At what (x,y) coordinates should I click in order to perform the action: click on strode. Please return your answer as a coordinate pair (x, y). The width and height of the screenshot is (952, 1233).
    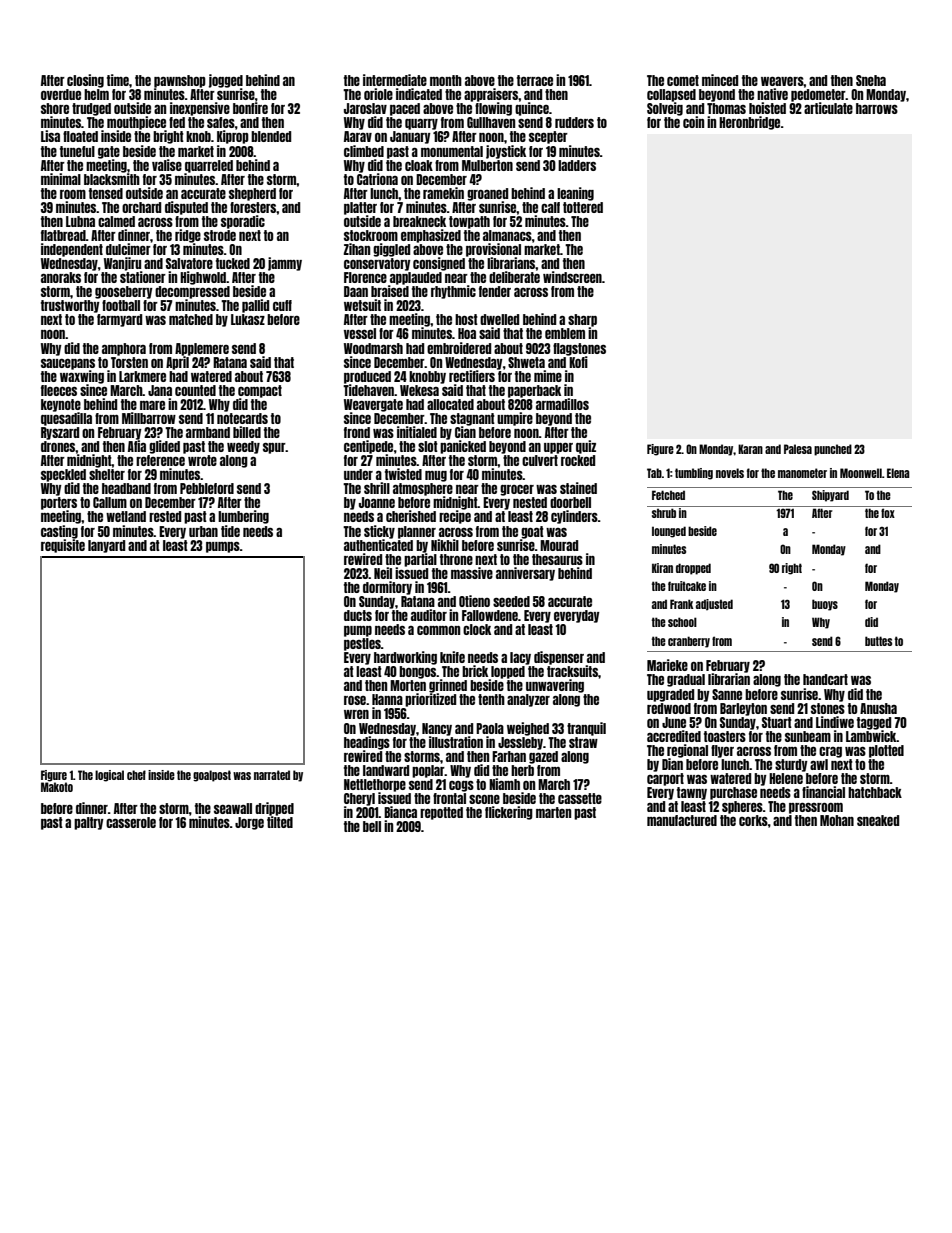
    Looking at the image, I should click on (220, 235).
